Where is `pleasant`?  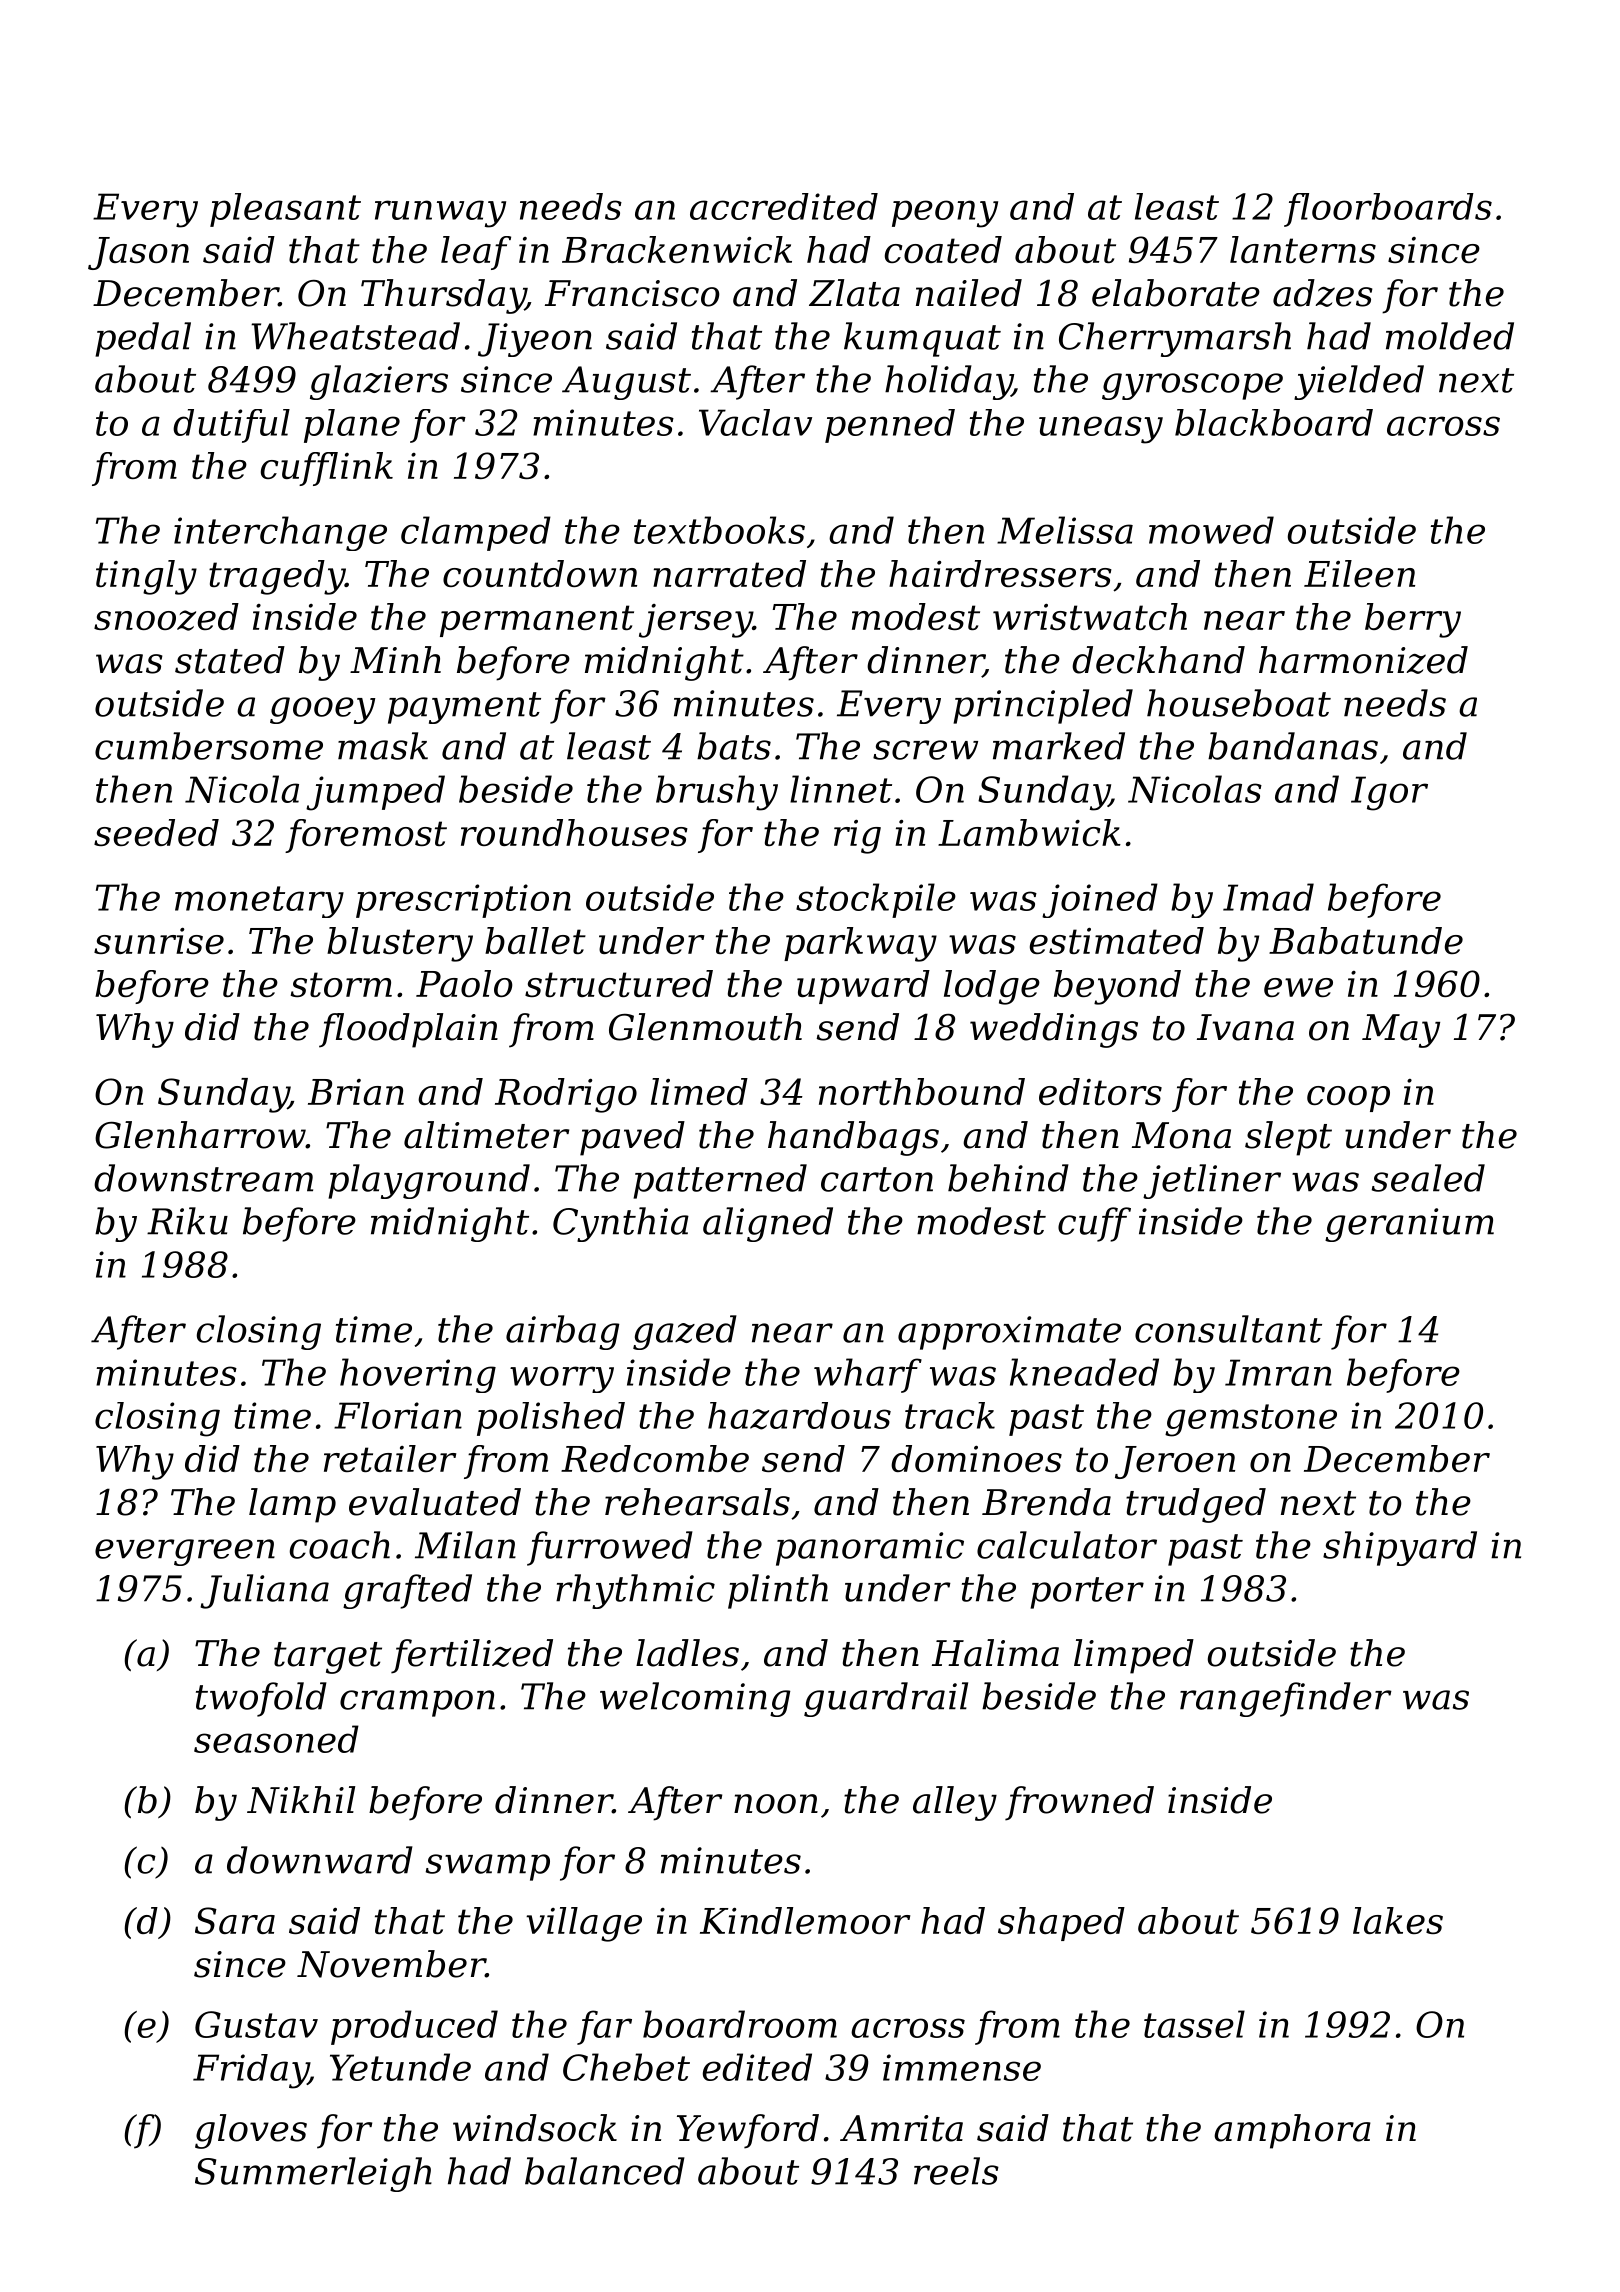
pleasant is located at coordinates (285, 210).
